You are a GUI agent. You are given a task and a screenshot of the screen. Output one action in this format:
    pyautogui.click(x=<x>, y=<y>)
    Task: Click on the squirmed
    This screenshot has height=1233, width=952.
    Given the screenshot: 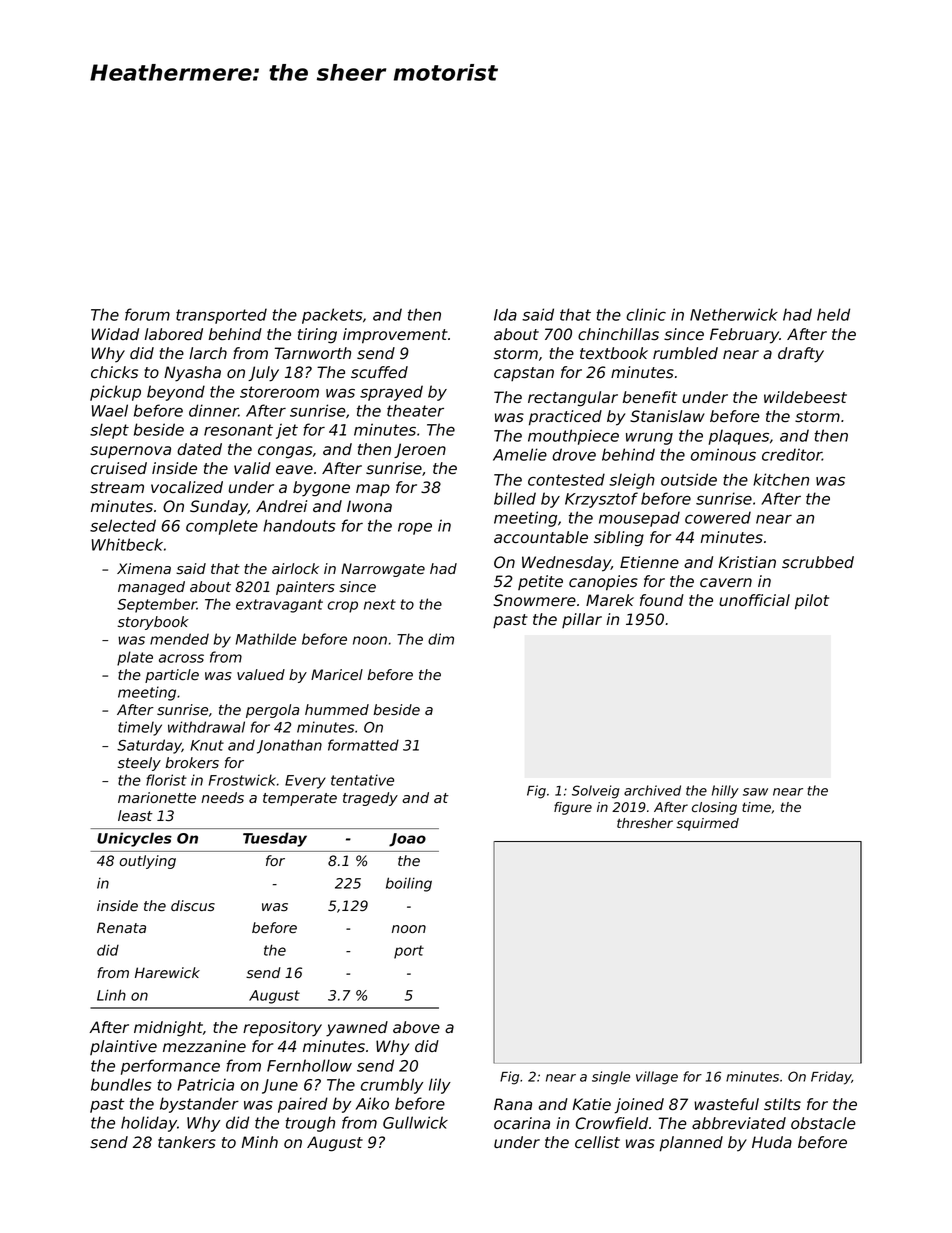 What is the action you would take?
    pyautogui.click(x=708, y=824)
